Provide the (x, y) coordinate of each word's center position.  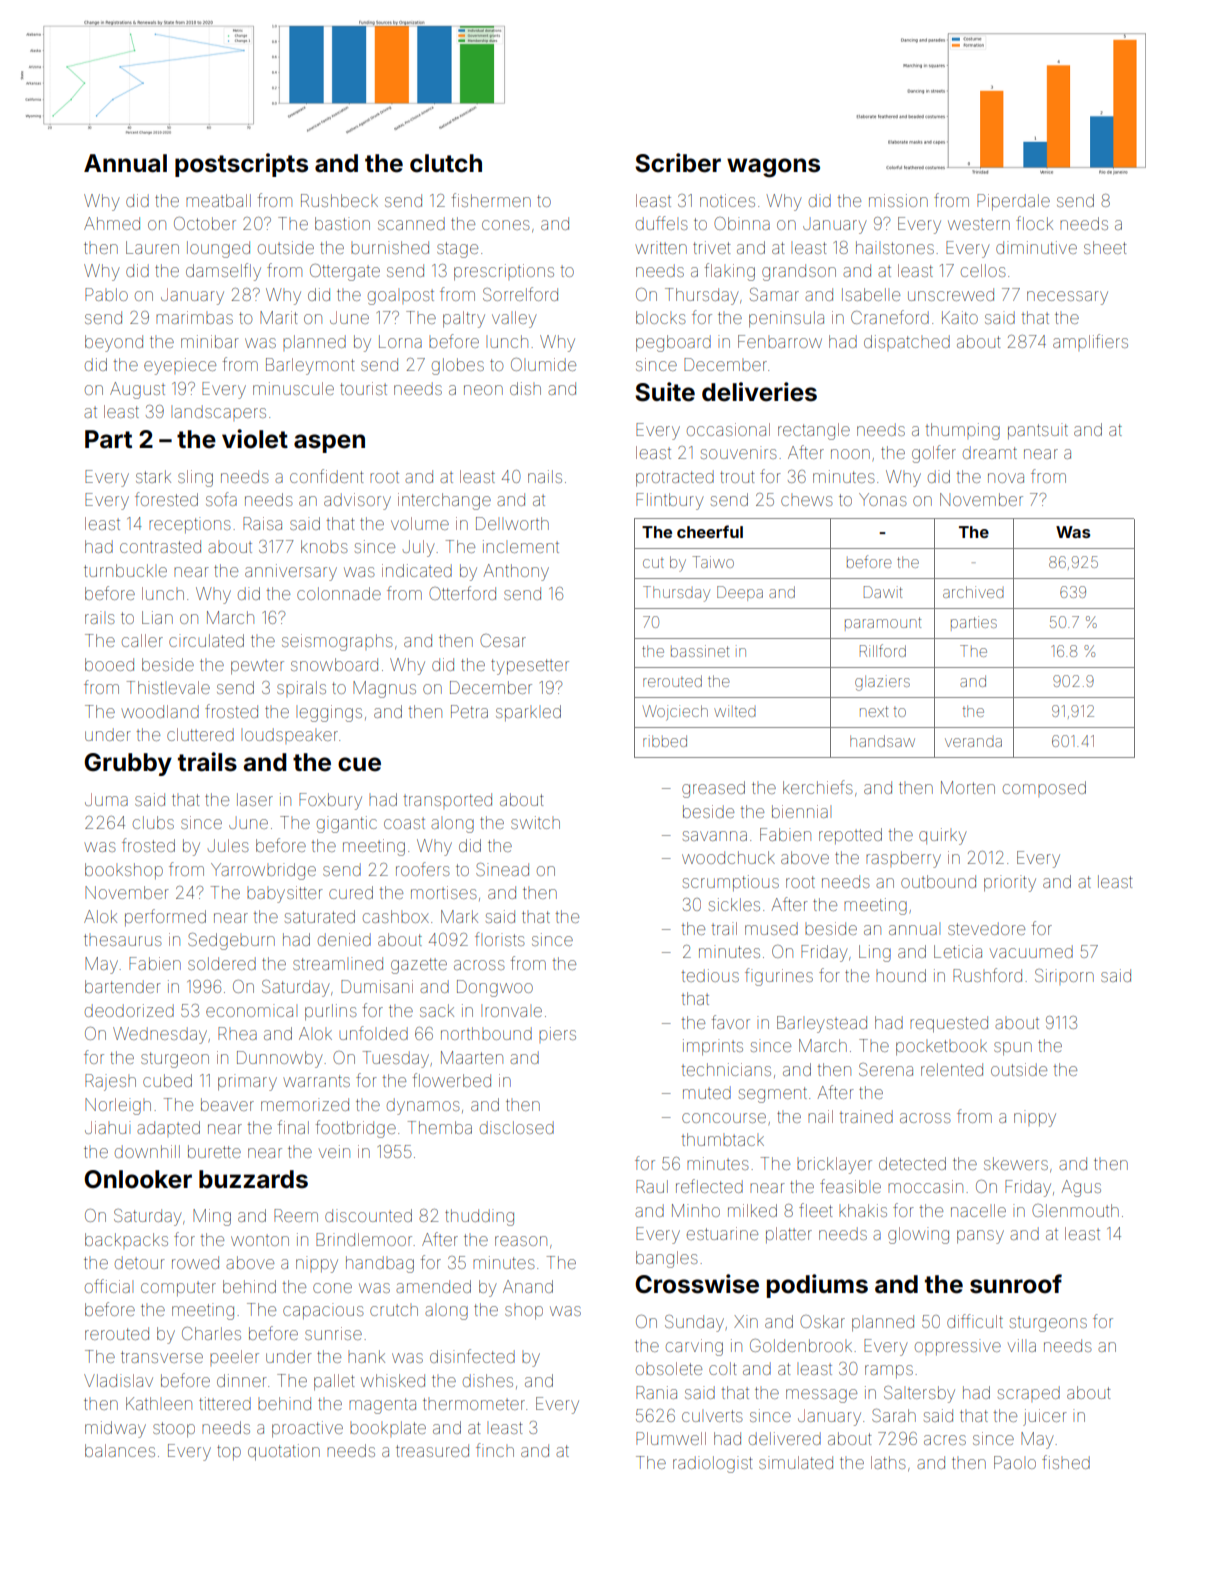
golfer (934, 454)
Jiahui (107, 1127)
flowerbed (451, 1080)
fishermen (491, 200)
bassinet (700, 651)
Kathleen (159, 1403)
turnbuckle (125, 570)
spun (1013, 1049)
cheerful (710, 531)
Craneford (890, 317)
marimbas (194, 317)
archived (973, 592)
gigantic (347, 824)
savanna (715, 836)
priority (1010, 883)
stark (153, 476)
